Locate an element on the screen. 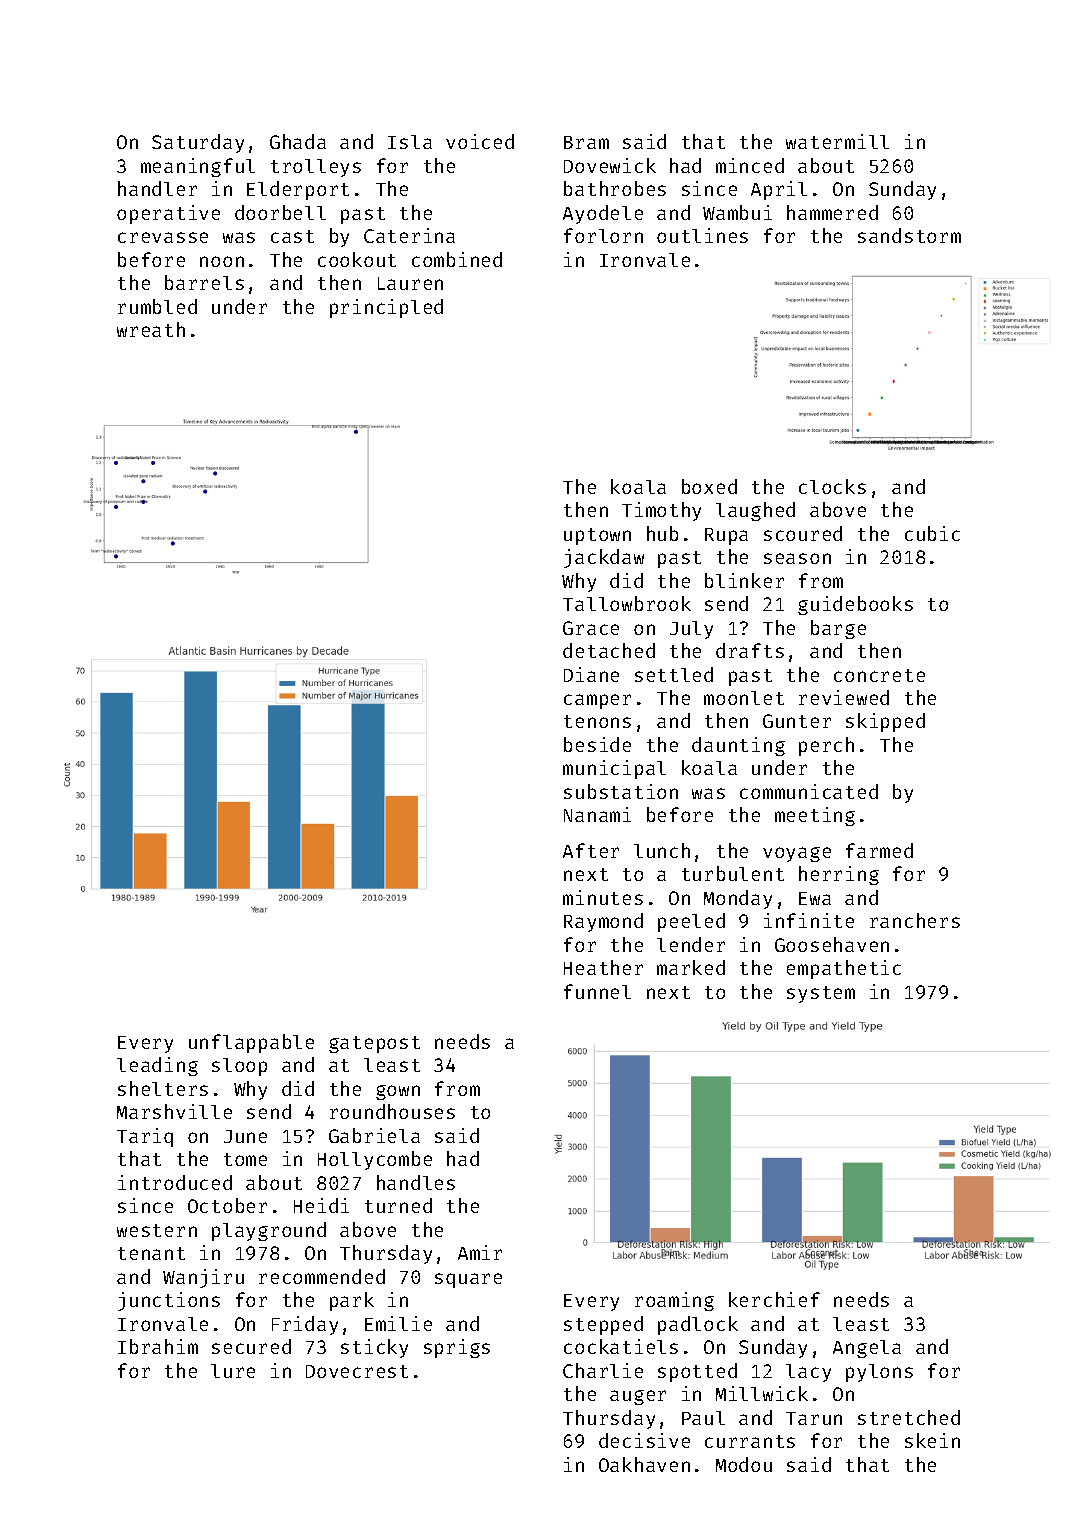  Lauren is located at coordinates (410, 283).
